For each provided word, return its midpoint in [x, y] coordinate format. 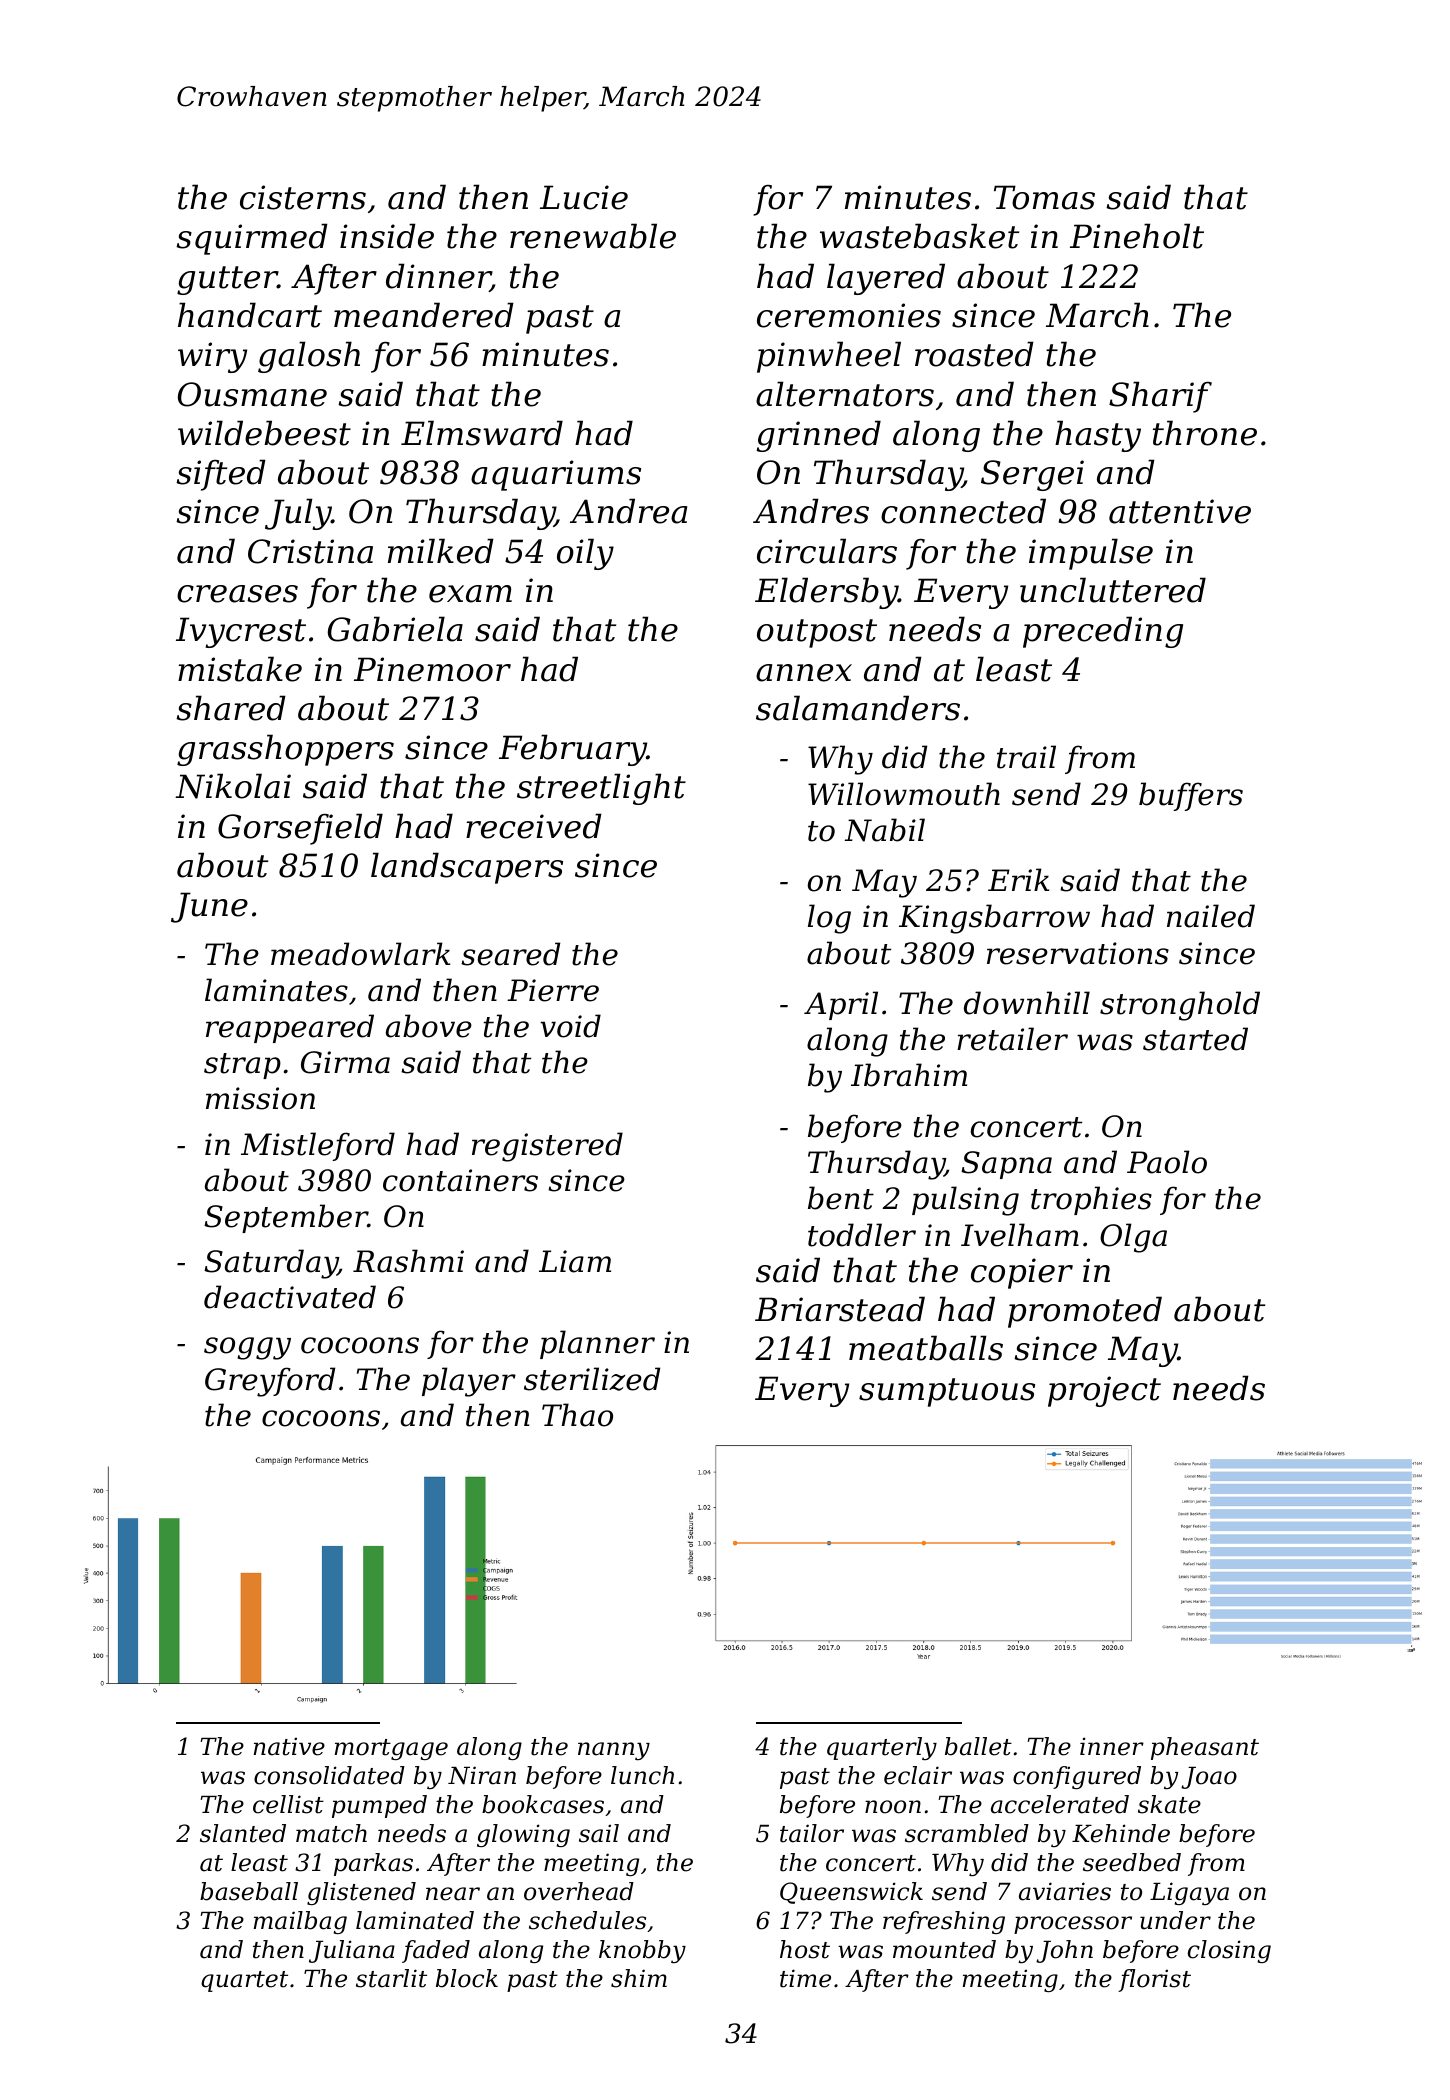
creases [237, 594]
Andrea [628, 511]
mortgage [391, 1749]
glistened [361, 1893]
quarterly [882, 1748]
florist [1154, 1980]
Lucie [584, 197]
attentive [1180, 511]
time [805, 1978]
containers [460, 1180]
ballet [978, 1746]
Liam [575, 1261]
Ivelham [1020, 1235]
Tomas [1044, 197]
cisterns [303, 197]
